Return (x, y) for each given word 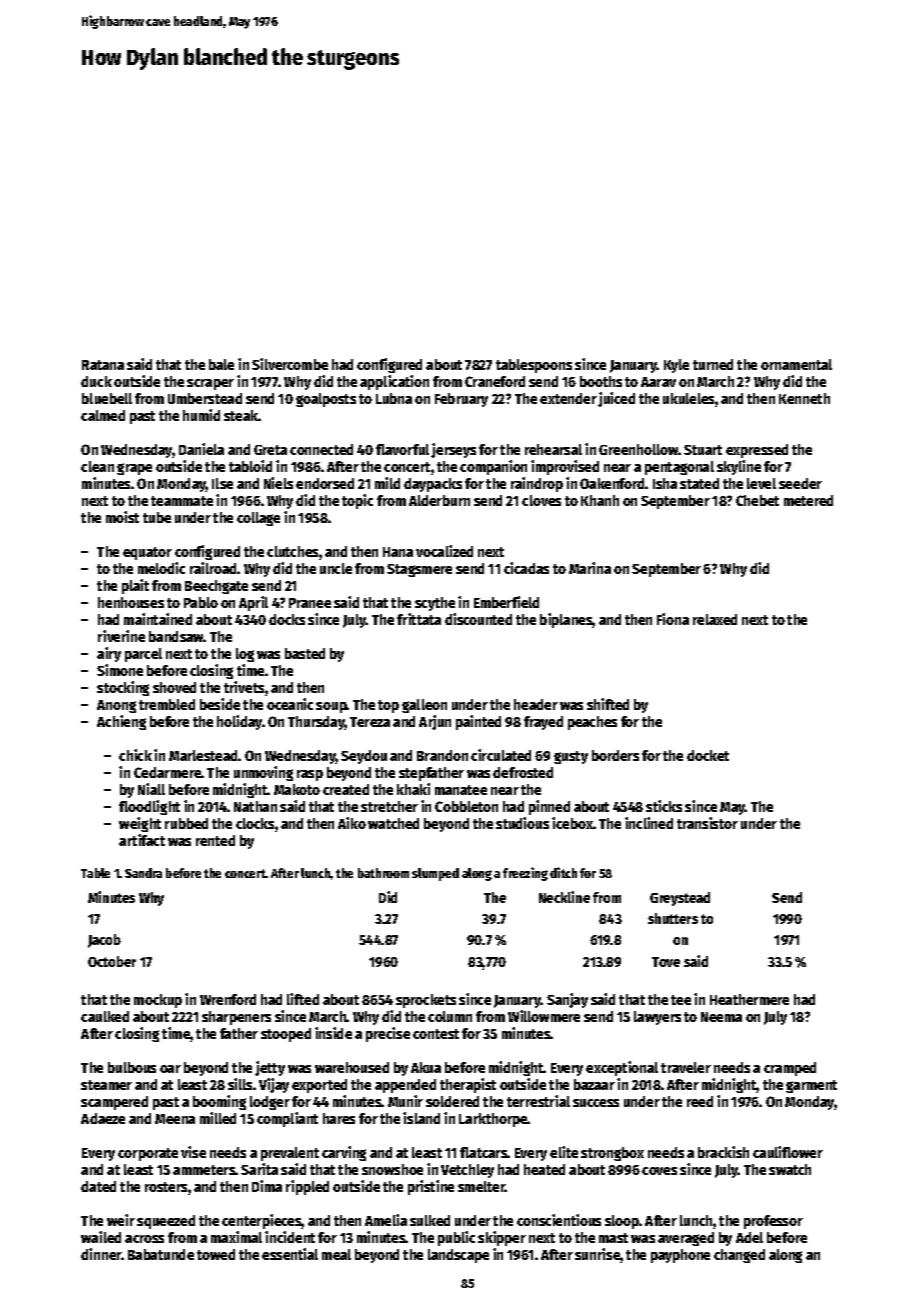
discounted (478, 619)
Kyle (676, 366)
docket (708, 755)
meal (336, 1254)
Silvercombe (290, 364)
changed (739, 1256)
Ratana (103, 365)
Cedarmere (168, 772)
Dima (267, 1186)
